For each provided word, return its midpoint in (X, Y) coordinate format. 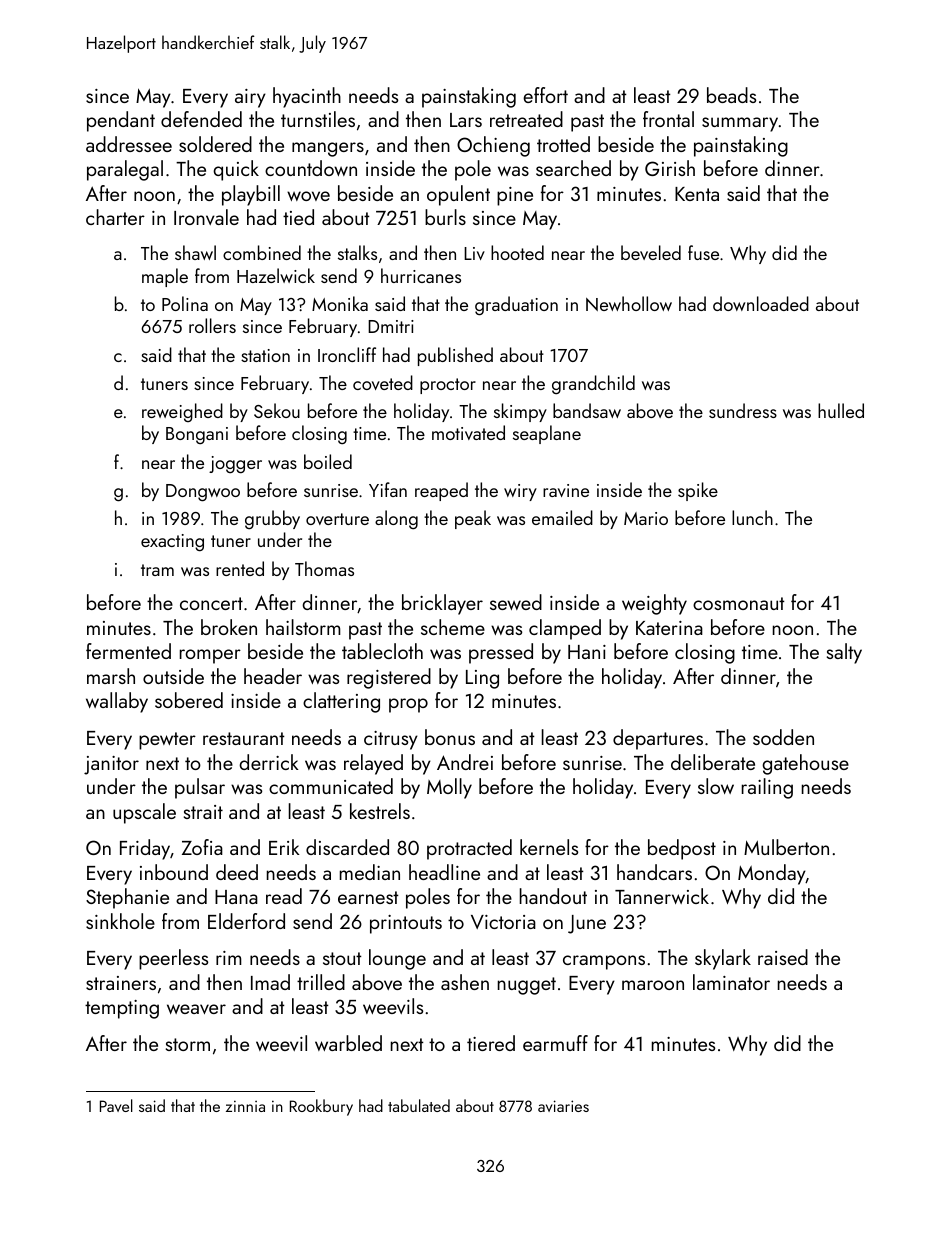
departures (658, 739)
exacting (172, 542)
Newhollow (629, 303)
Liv (474, 253)
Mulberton (786, 847)
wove (308, 196)
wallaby (117, 702)
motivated (468, 432)
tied (298, 217)
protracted (469, 849)
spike (698, 491)
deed (237, 872)
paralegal (125, 170)
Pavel (116, 1105)
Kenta (697, 194)
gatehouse (805, 764)
